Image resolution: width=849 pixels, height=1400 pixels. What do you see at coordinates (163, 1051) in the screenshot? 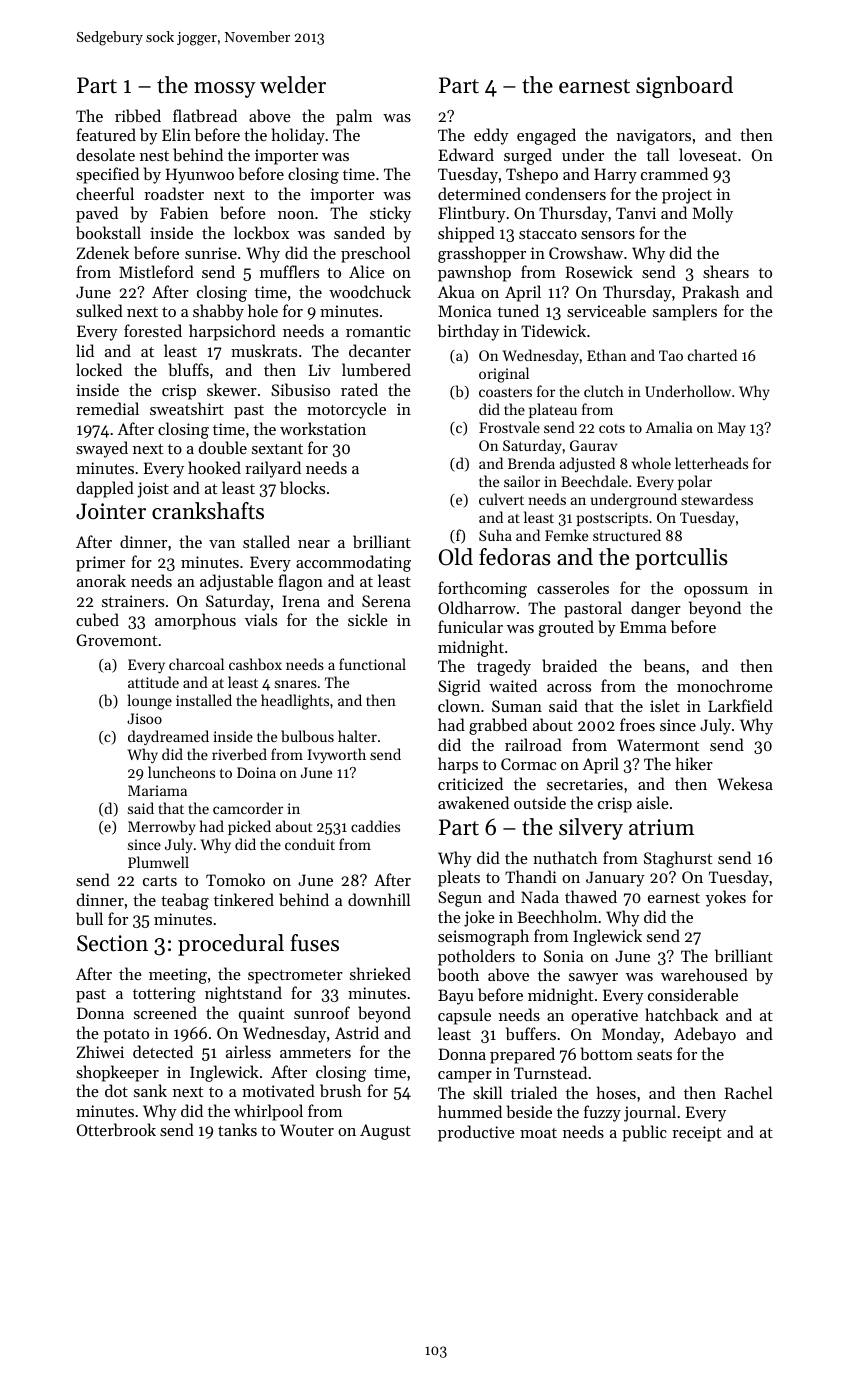
I see `detected` at bounding box center [163, 1051].
